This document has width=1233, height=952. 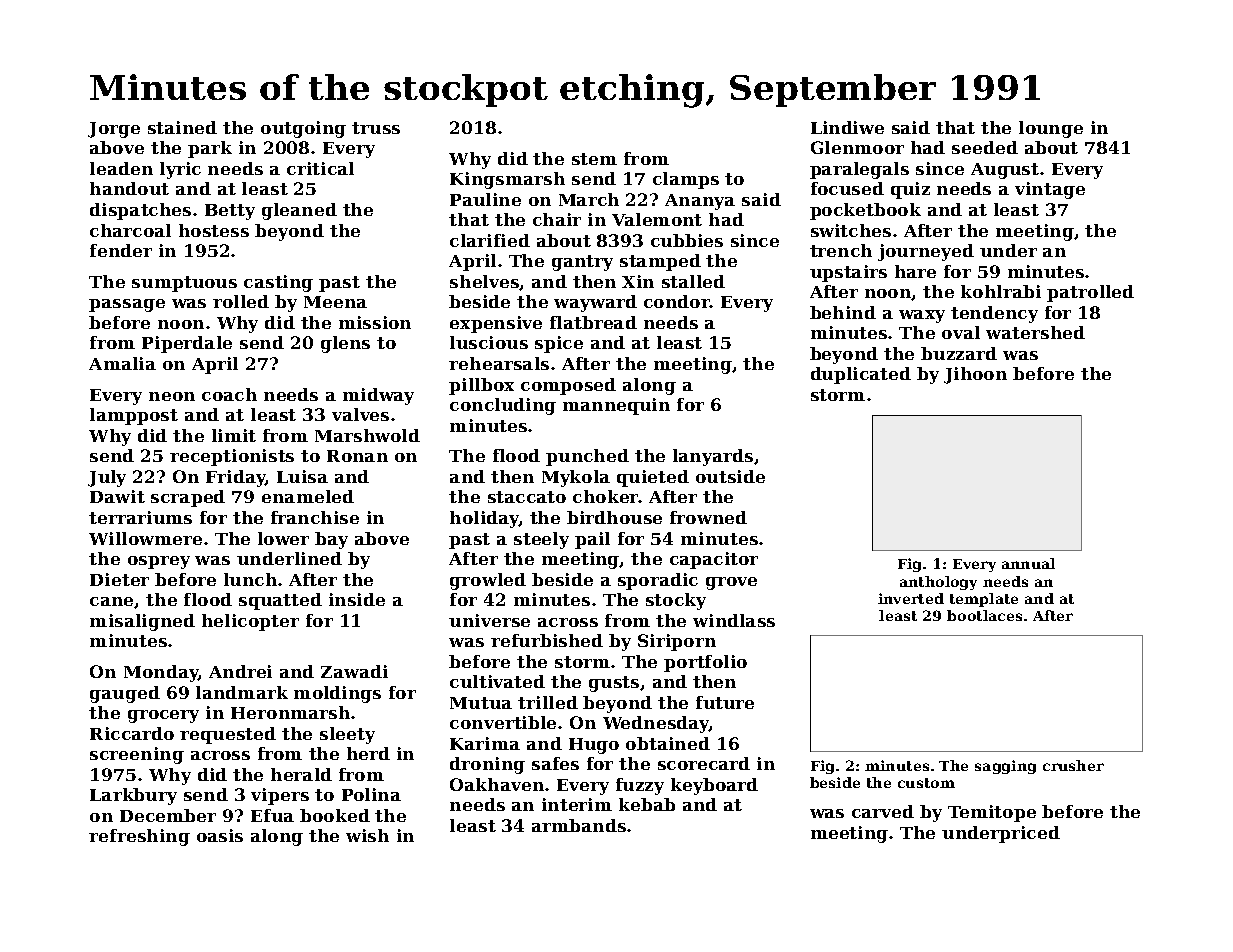 I want to click on crusher, so click(x=1073, y=765).
